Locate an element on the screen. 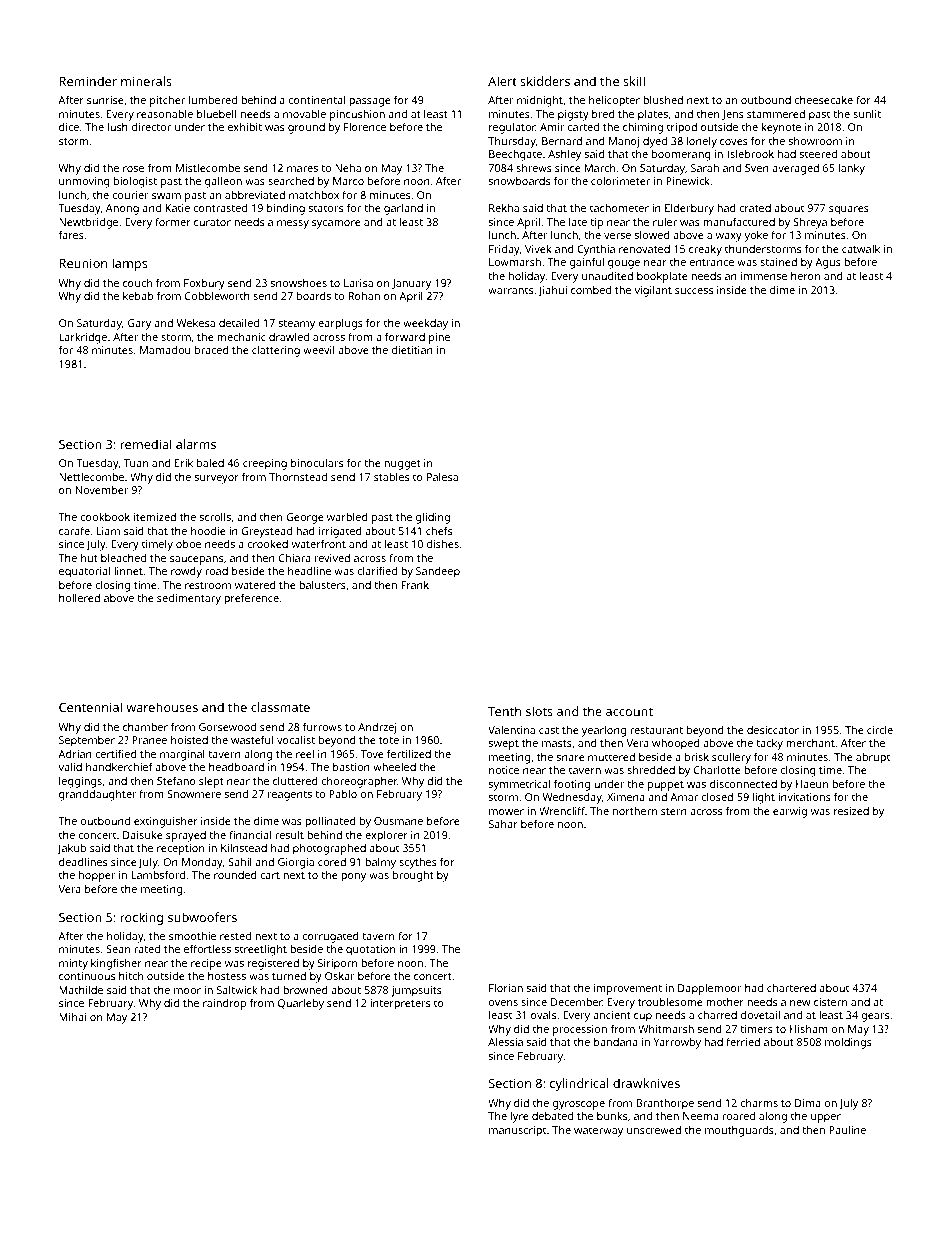 The height and width of the screenshot is (1233, 952). brought is located at coordinates (413, 876).
